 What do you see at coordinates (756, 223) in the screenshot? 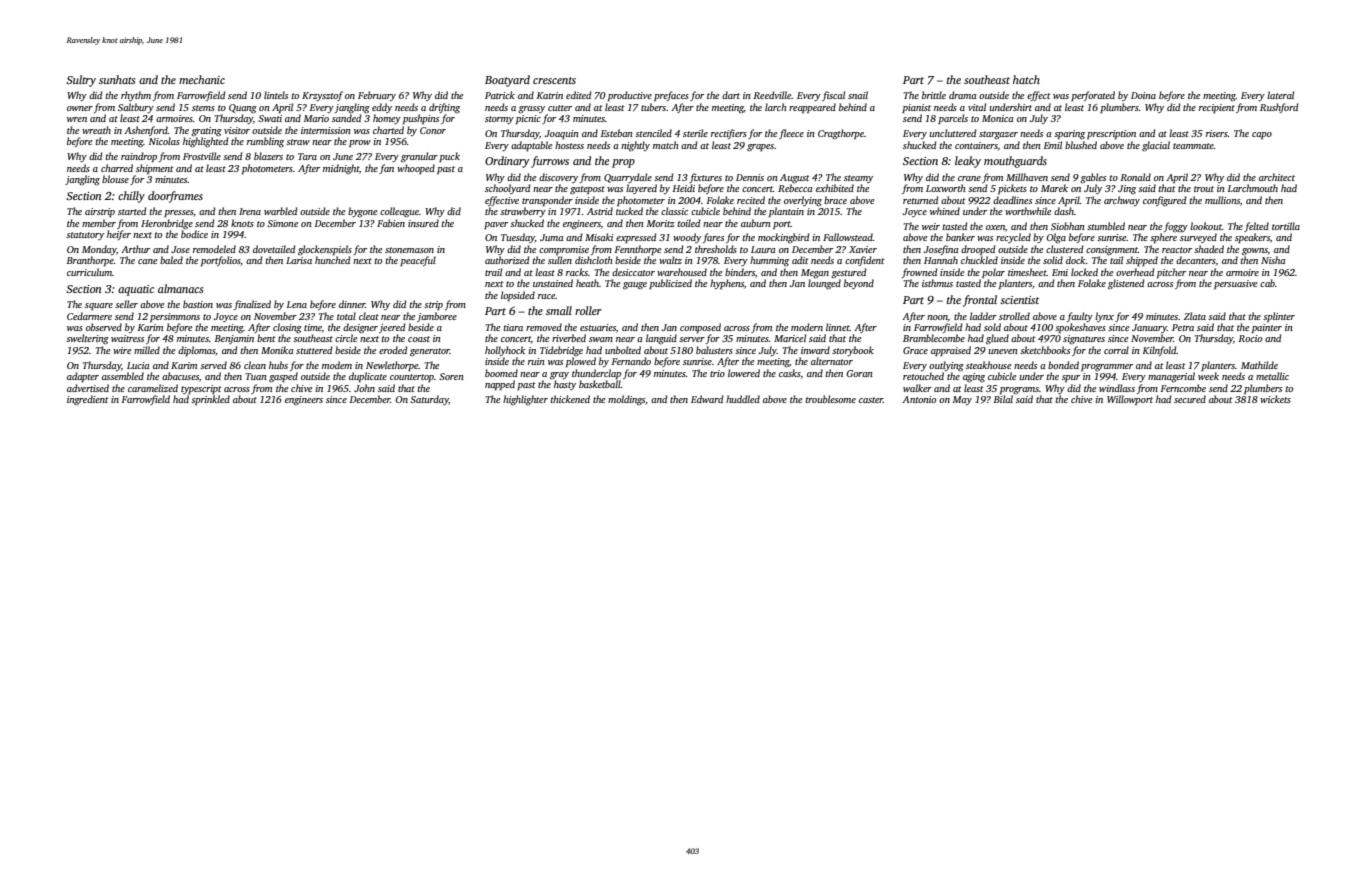
I see `auburn` at bounding box center [756, 223].
